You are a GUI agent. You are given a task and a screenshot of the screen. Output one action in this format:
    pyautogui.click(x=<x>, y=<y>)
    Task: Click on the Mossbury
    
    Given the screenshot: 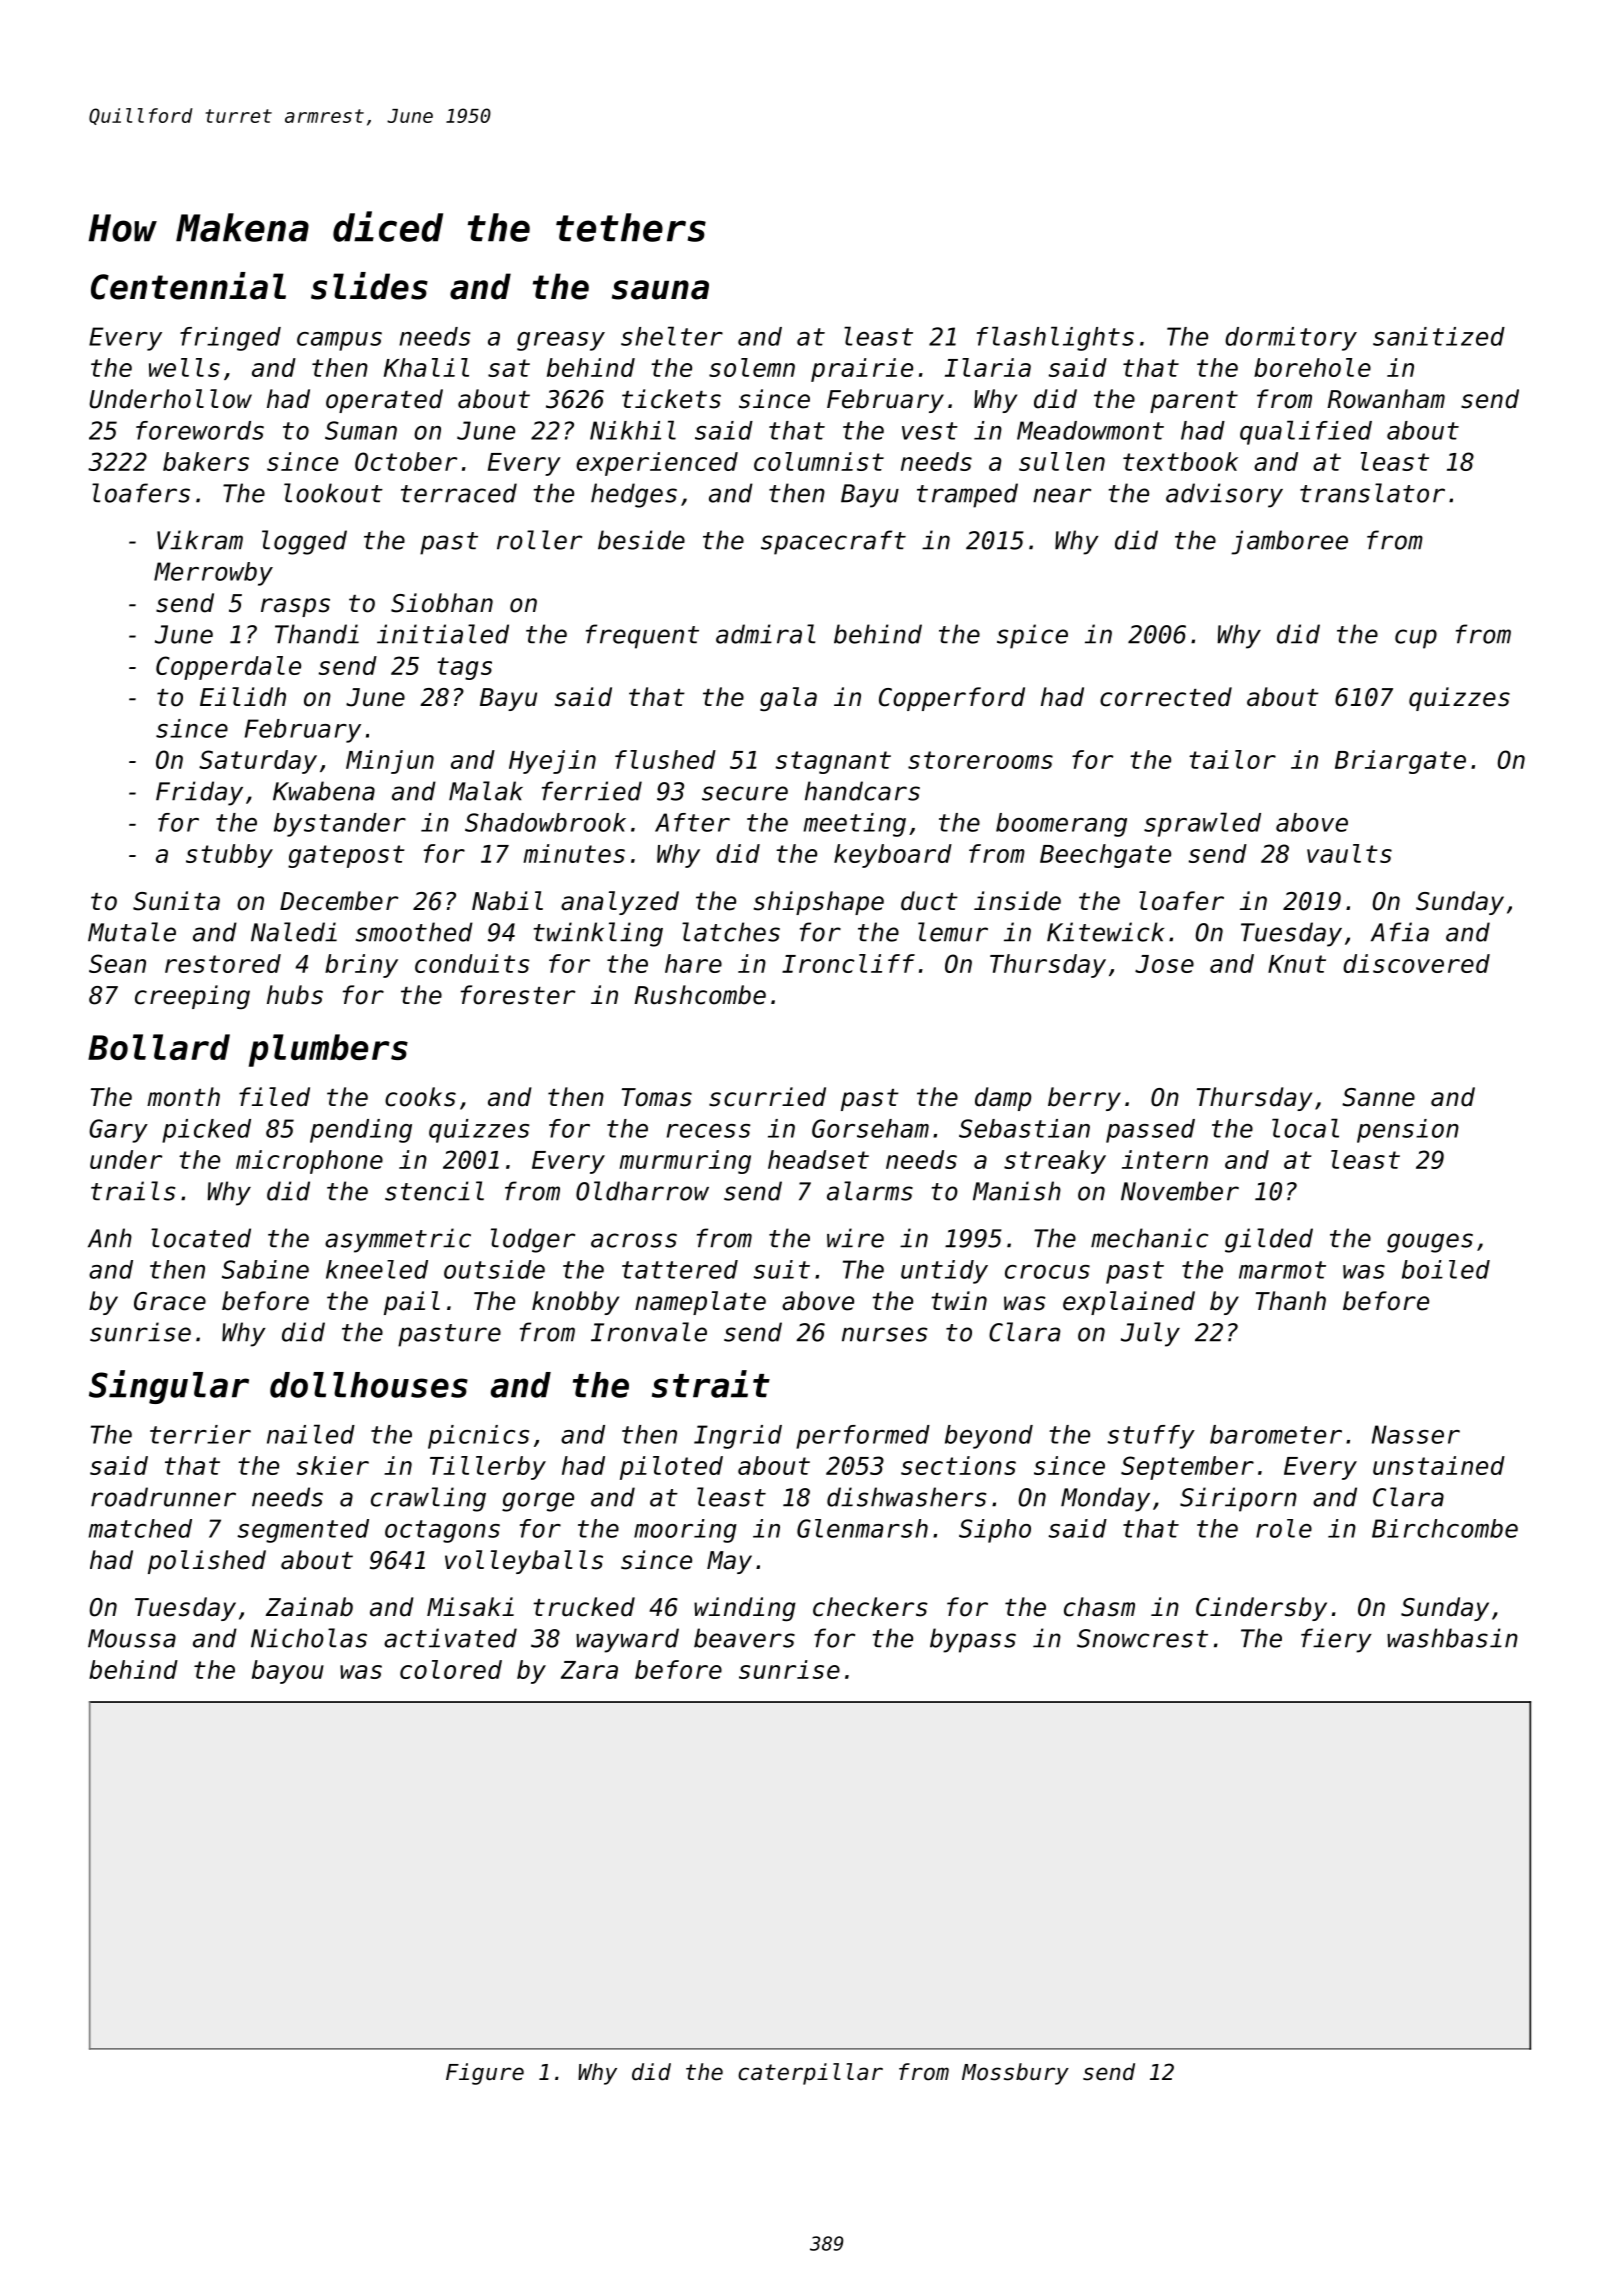 What is the action you would take?
    pyautogui.click(x=1015, y=2074)
